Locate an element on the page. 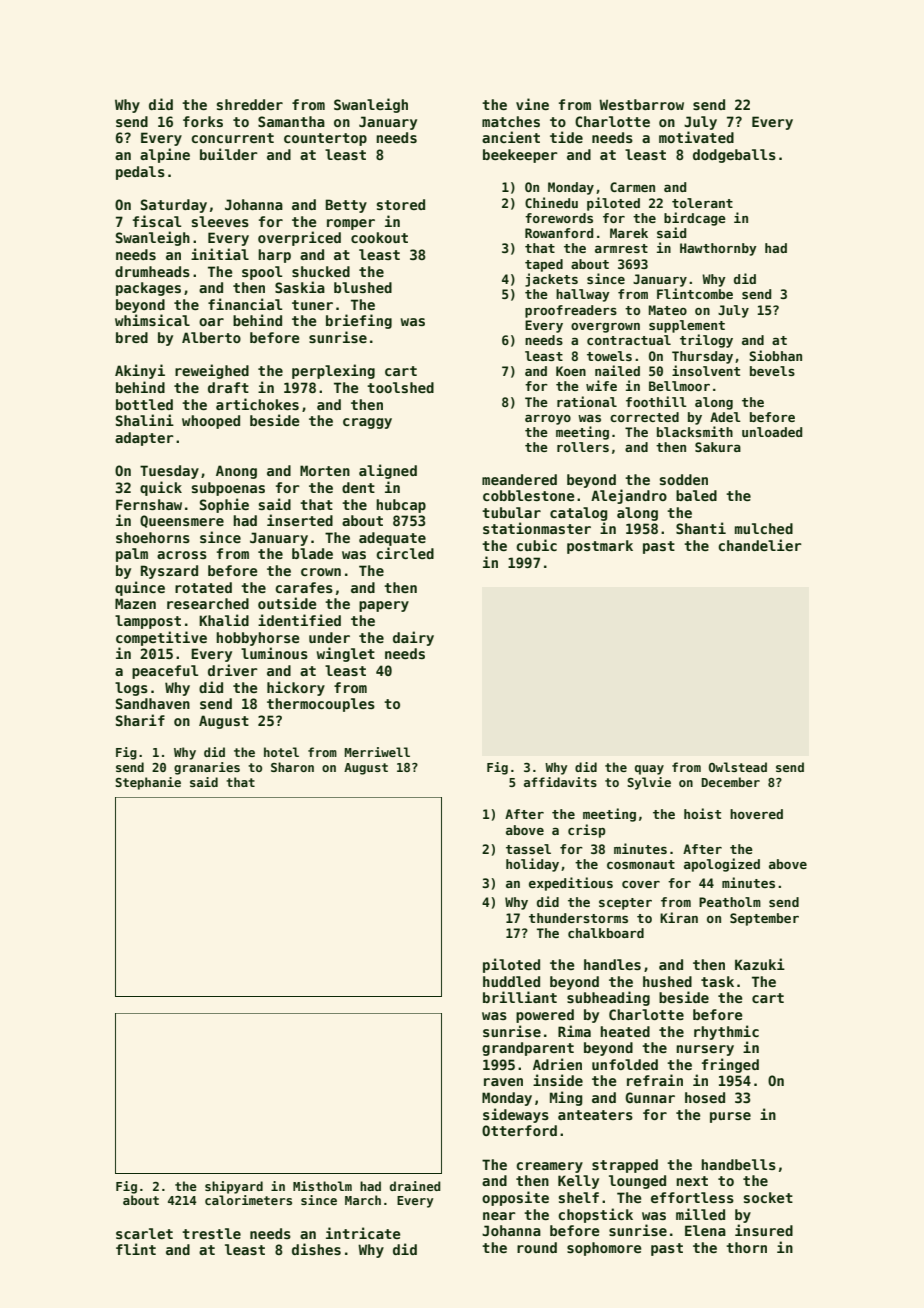 The width and height of the document is (924, 1308). Saturday is located at coordinates (174, 206).
